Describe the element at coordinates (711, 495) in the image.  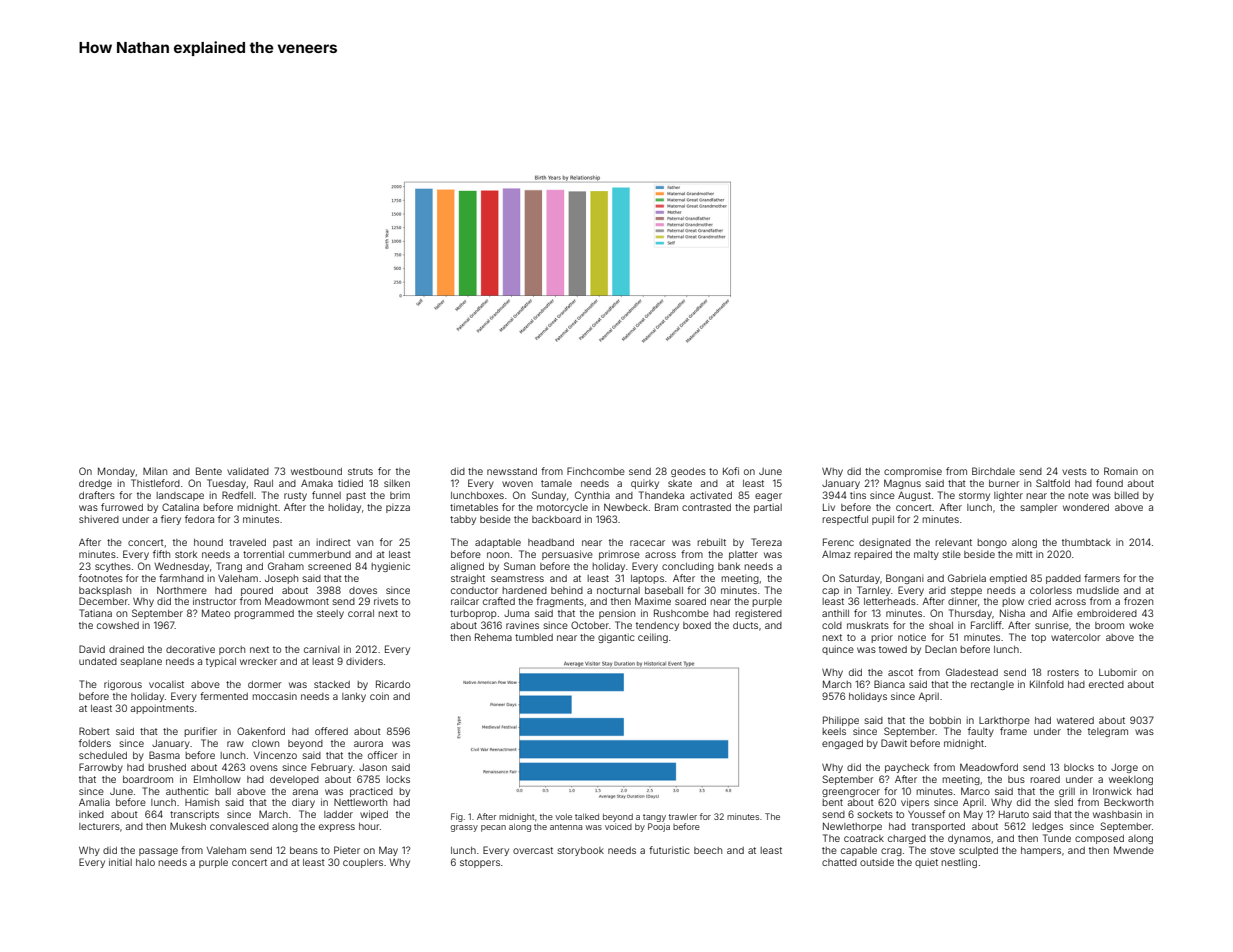
I see `activated` at that location.
